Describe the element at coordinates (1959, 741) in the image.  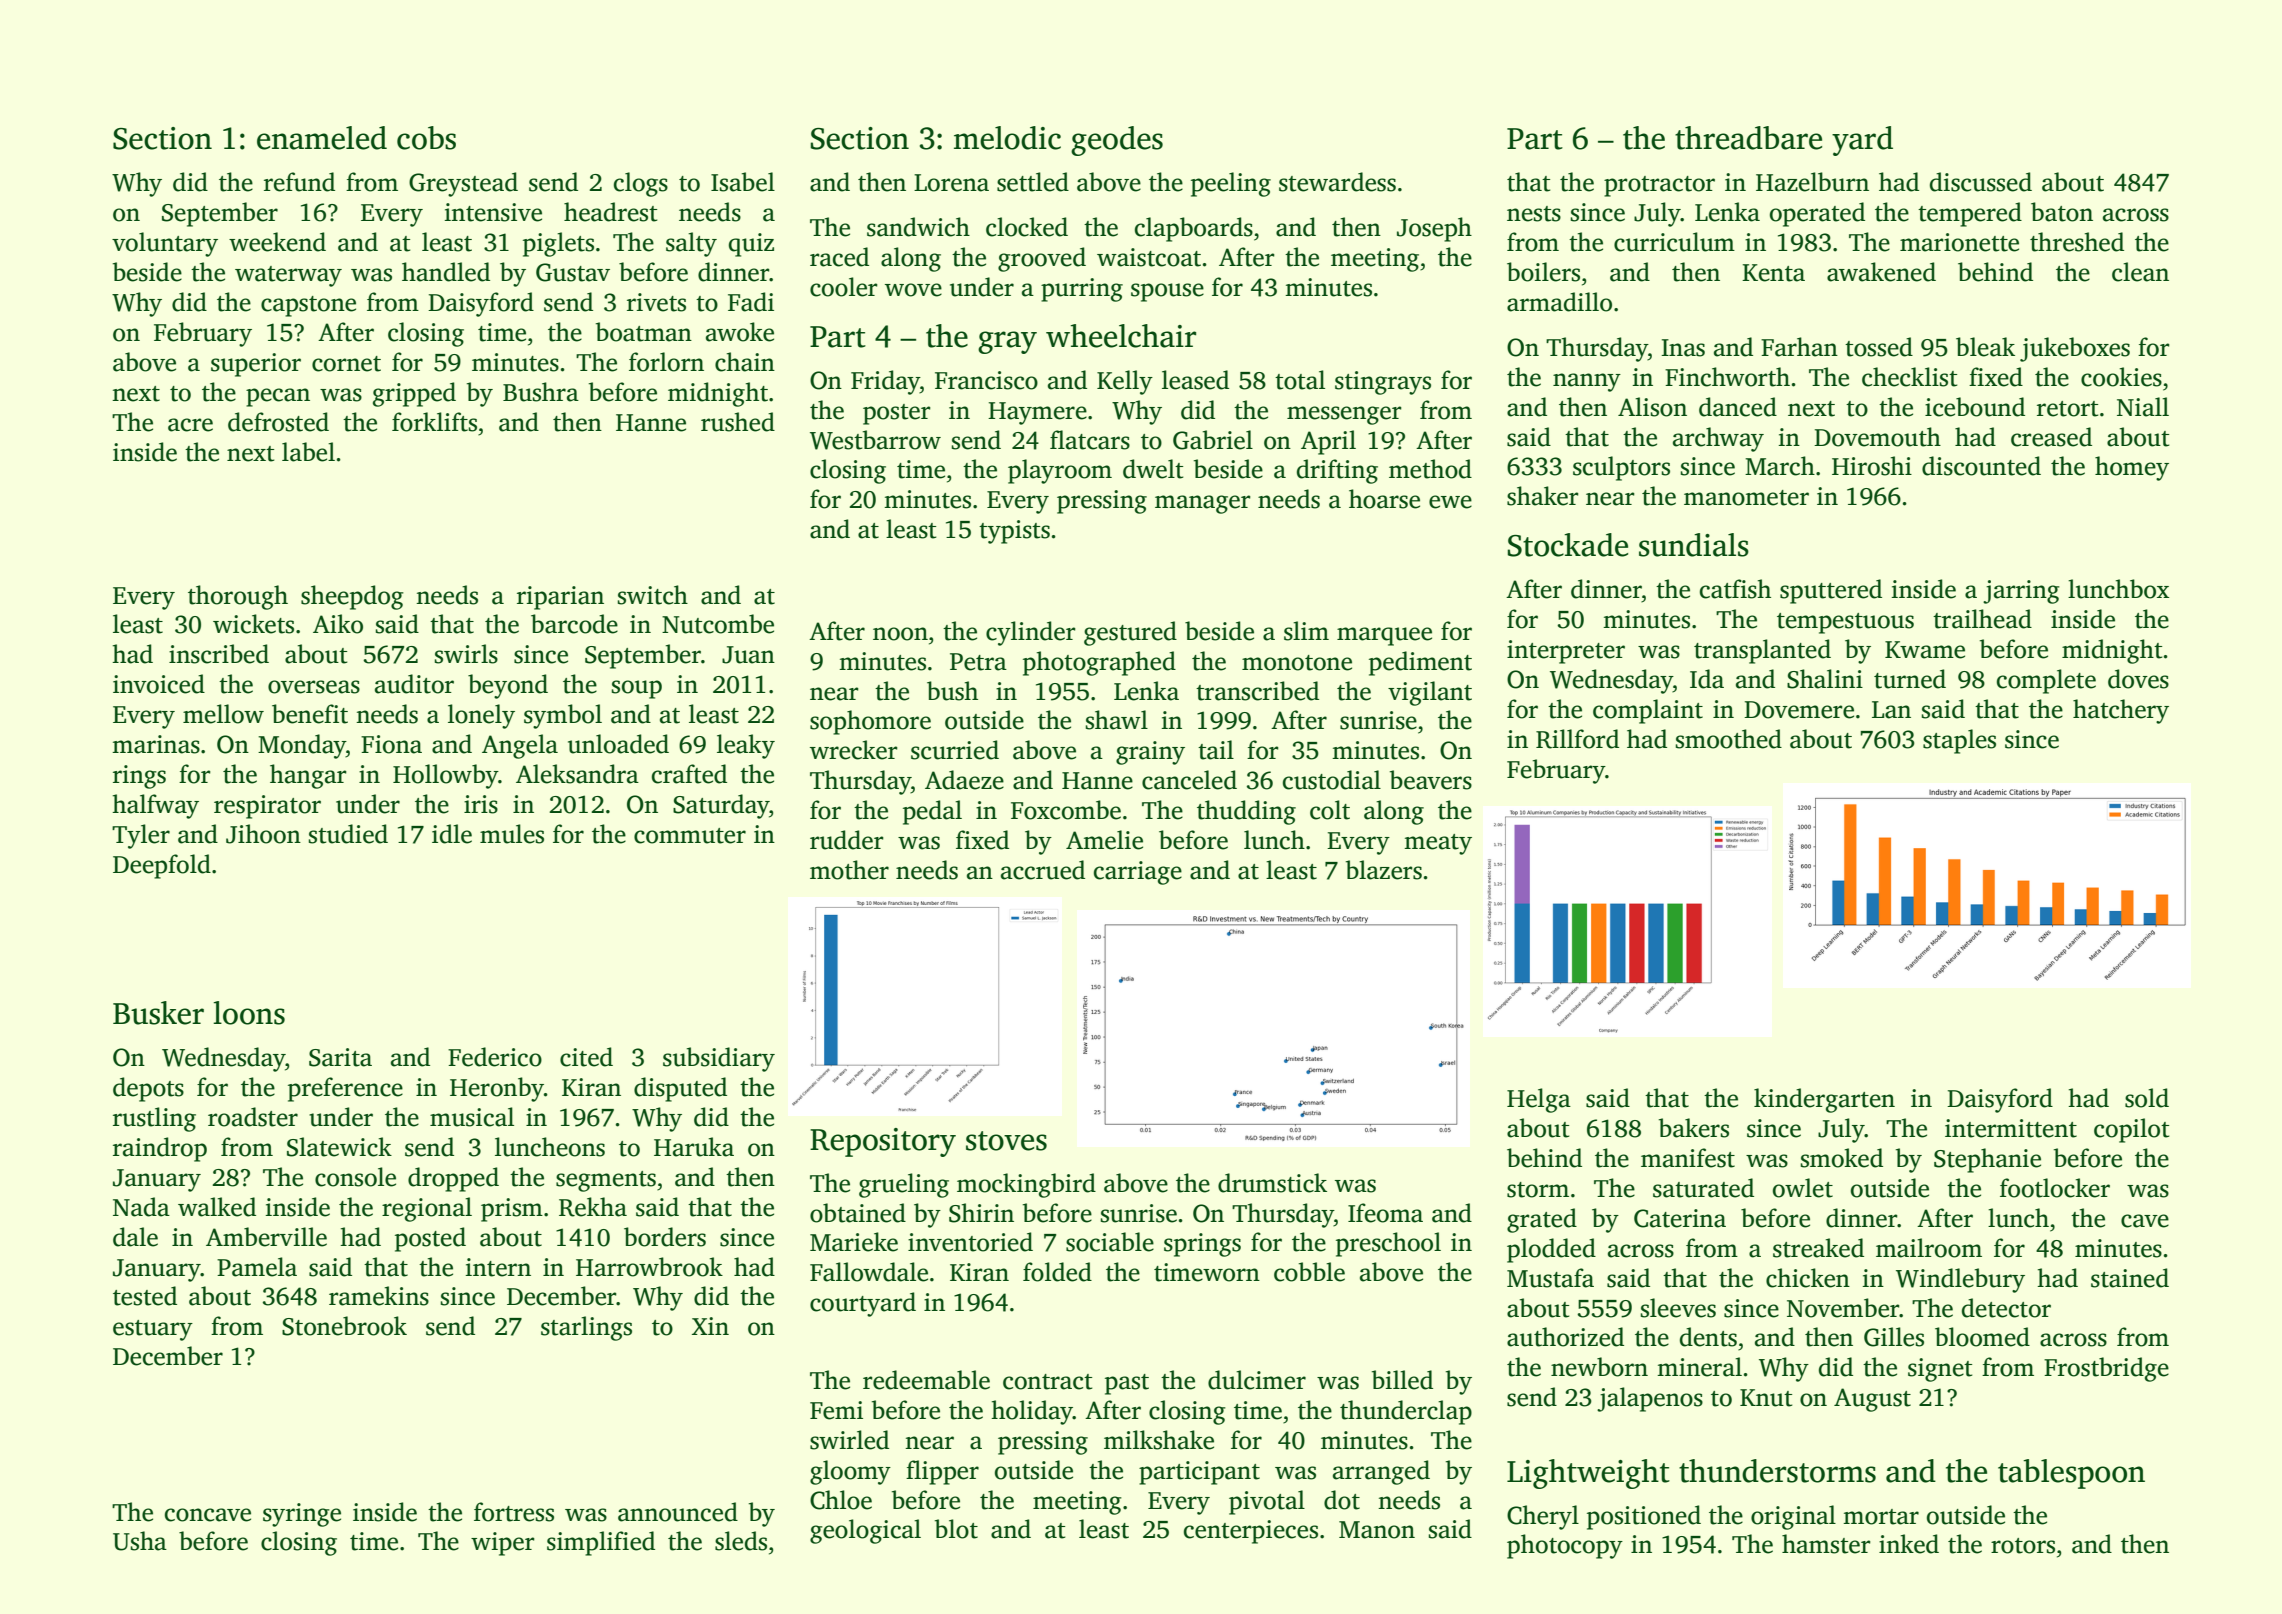
I see `staples` at that location.
